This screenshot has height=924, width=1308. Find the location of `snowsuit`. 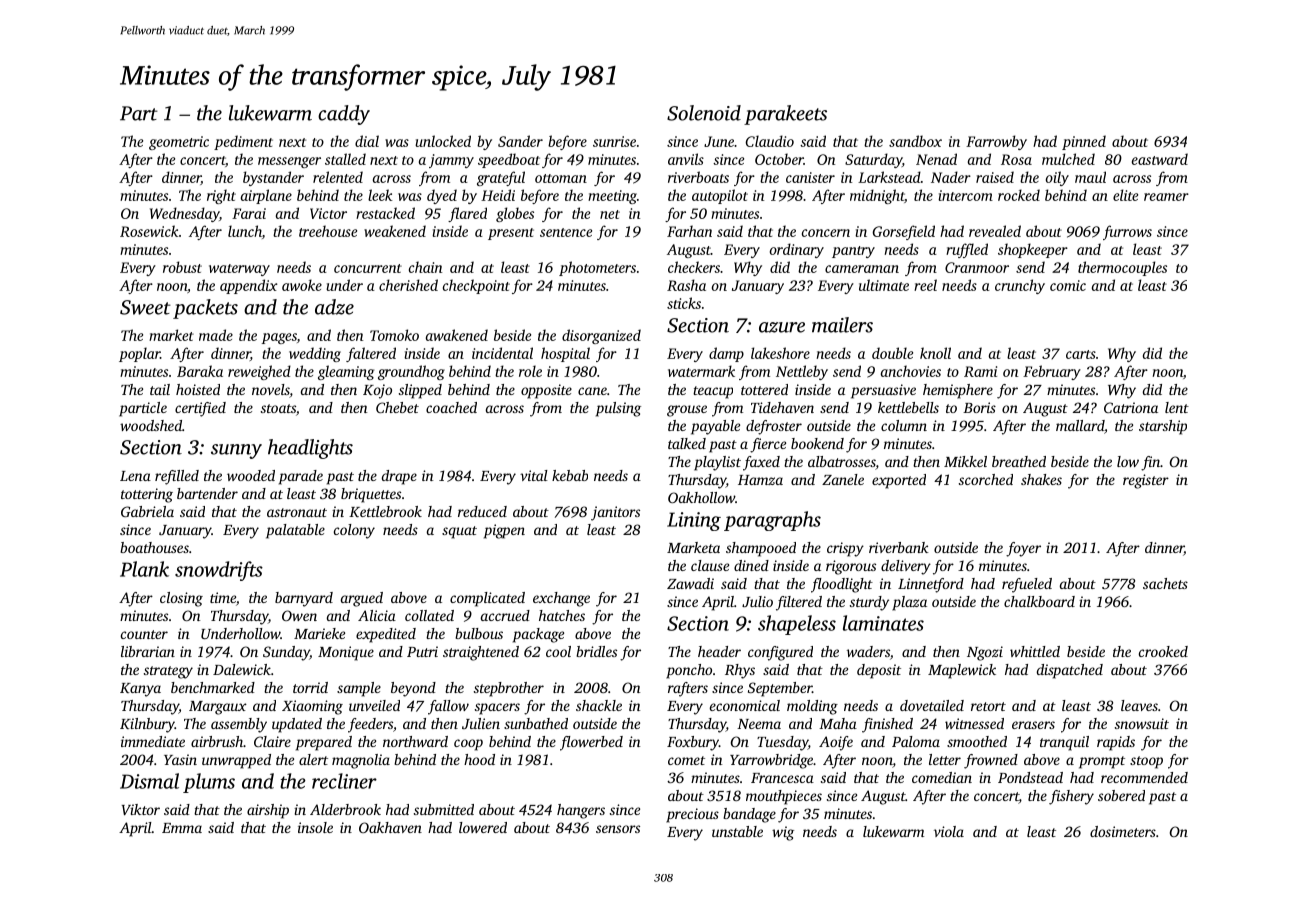

snowsuit is located at coordinates (1142, 723).
